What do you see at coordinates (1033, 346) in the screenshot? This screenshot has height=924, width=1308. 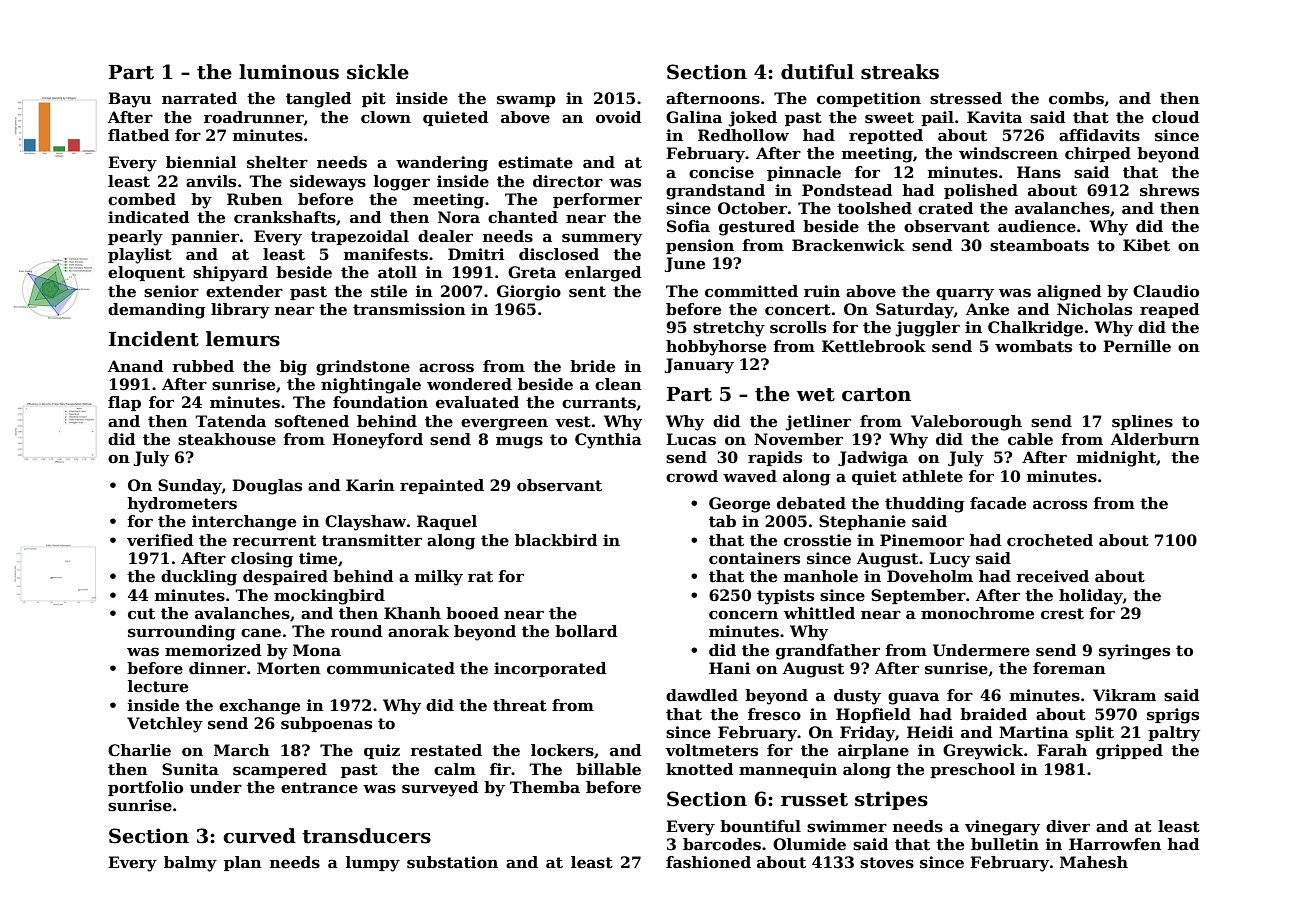 I see `wombats` at bounding box center [1033, 346].
